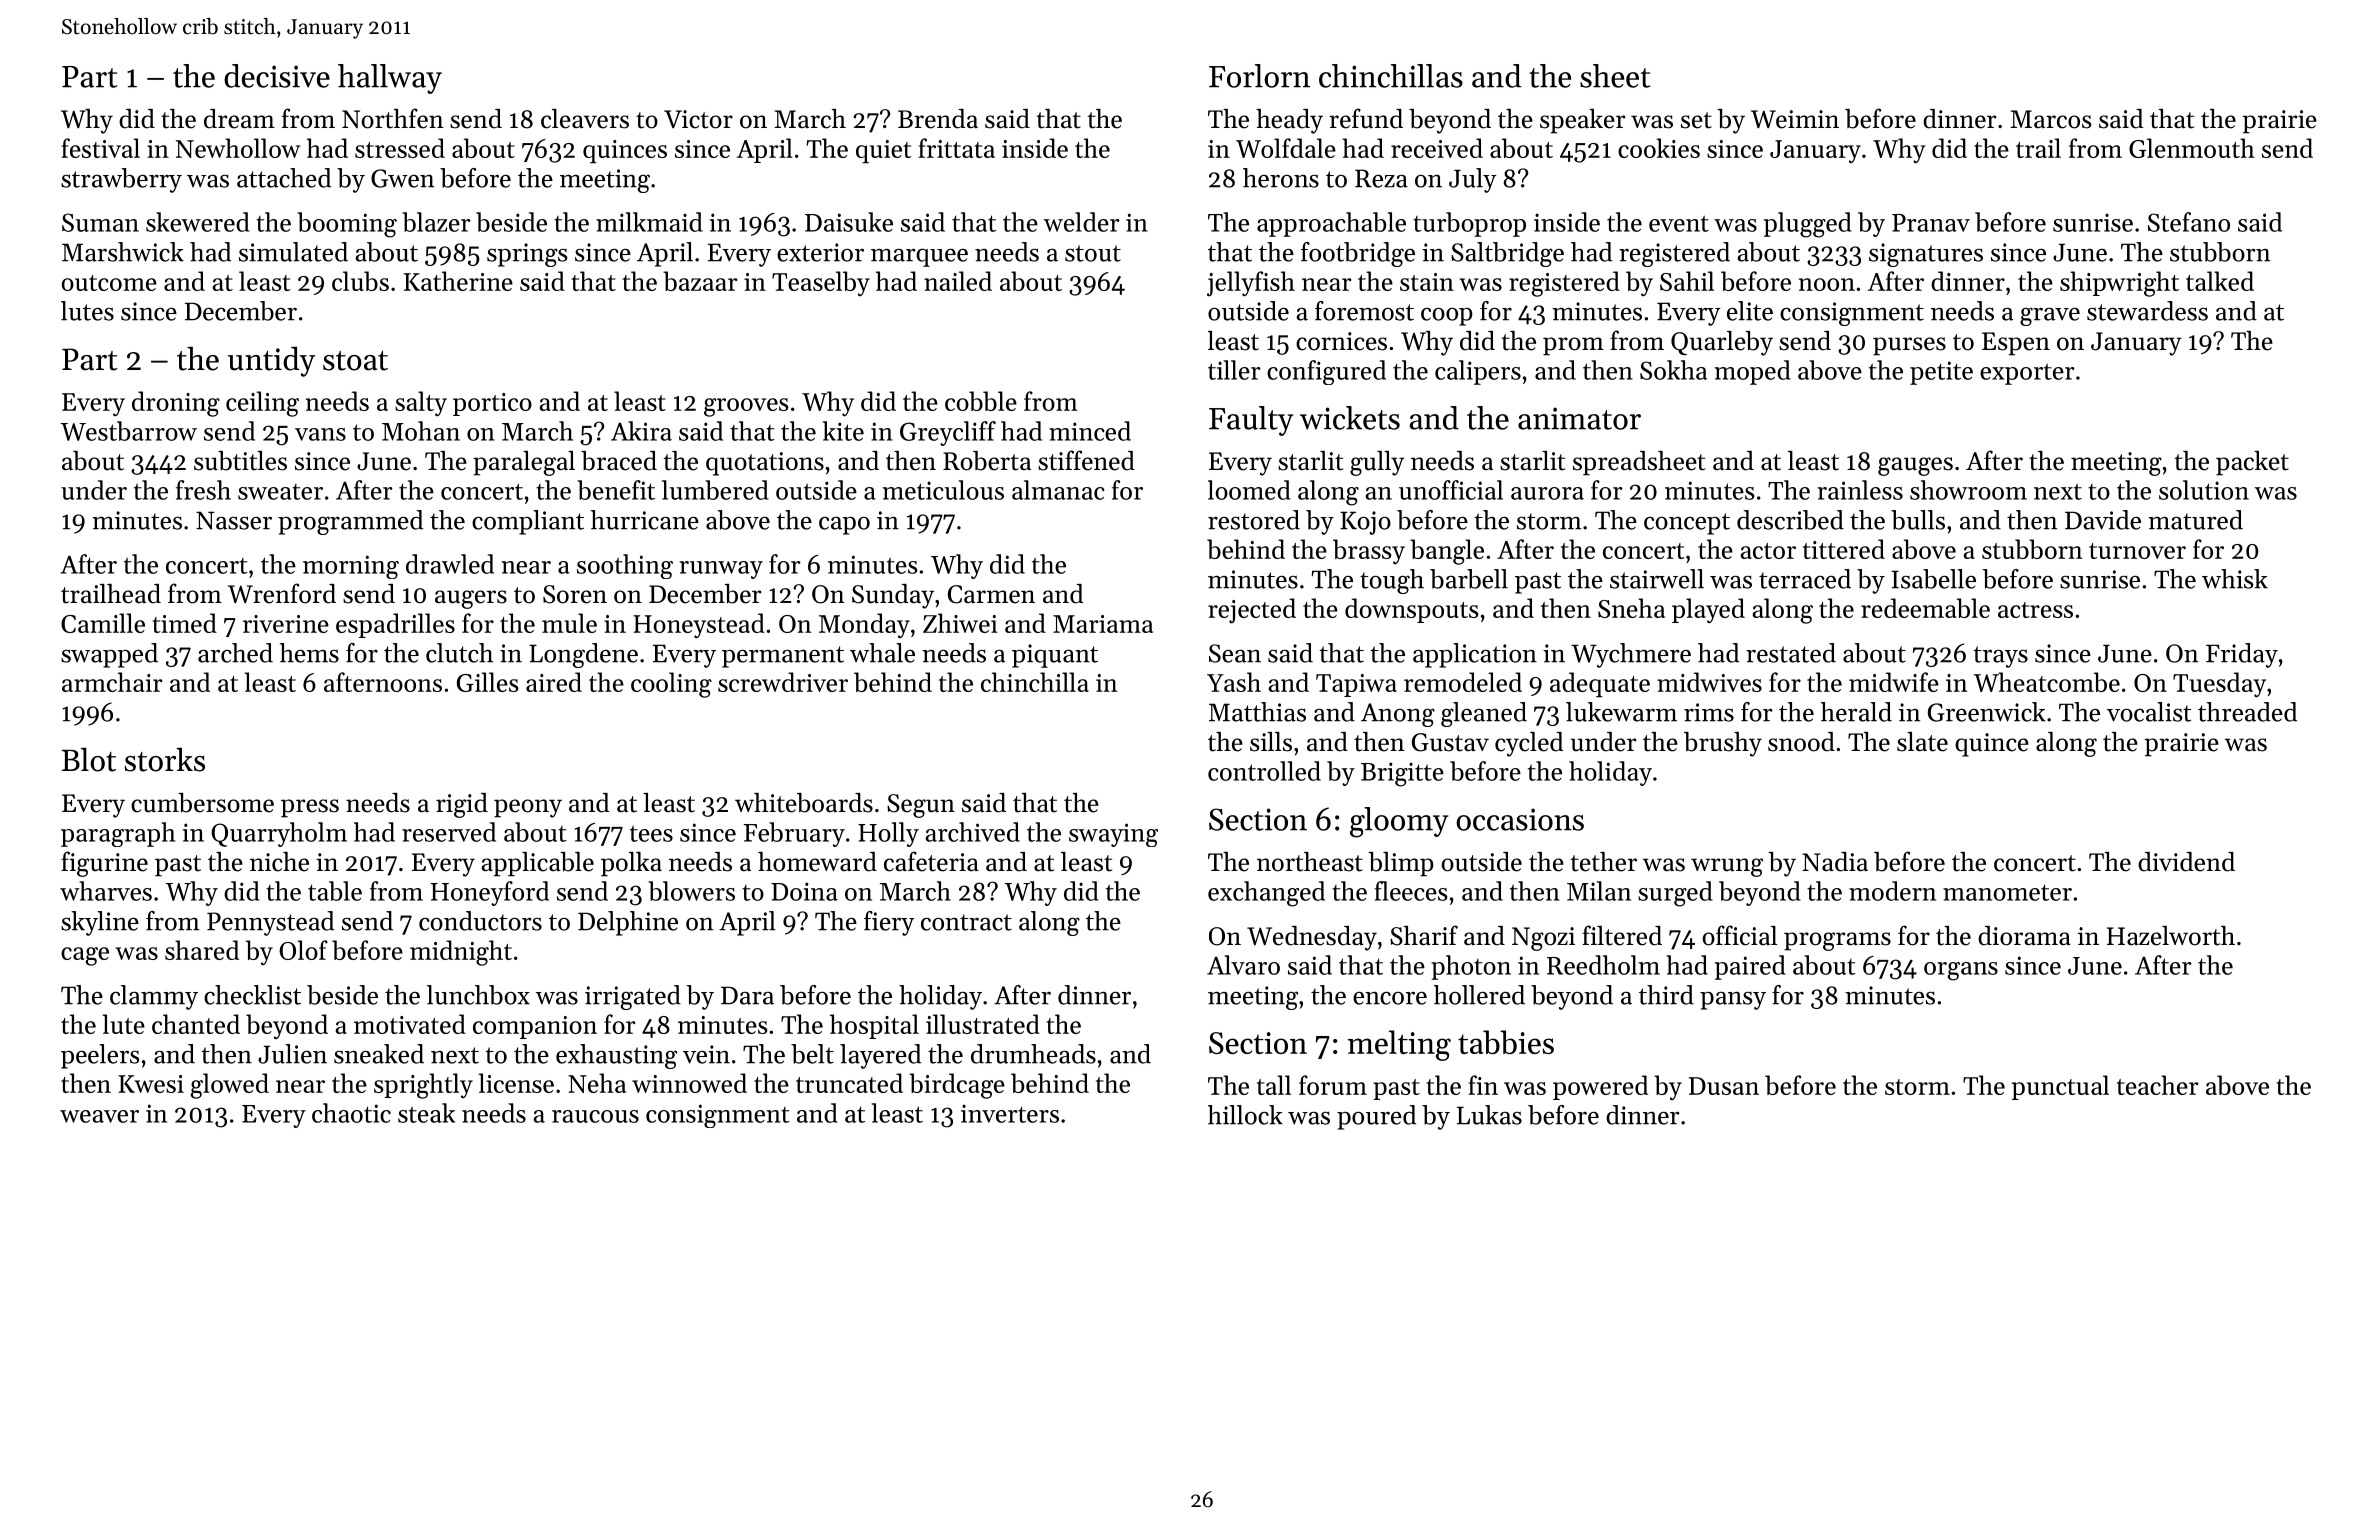 This screenshot has width=2380, height=1540. Describe the element at coordinates (1259, 76) in the screenshot. I see `Forlorn` at that location.
